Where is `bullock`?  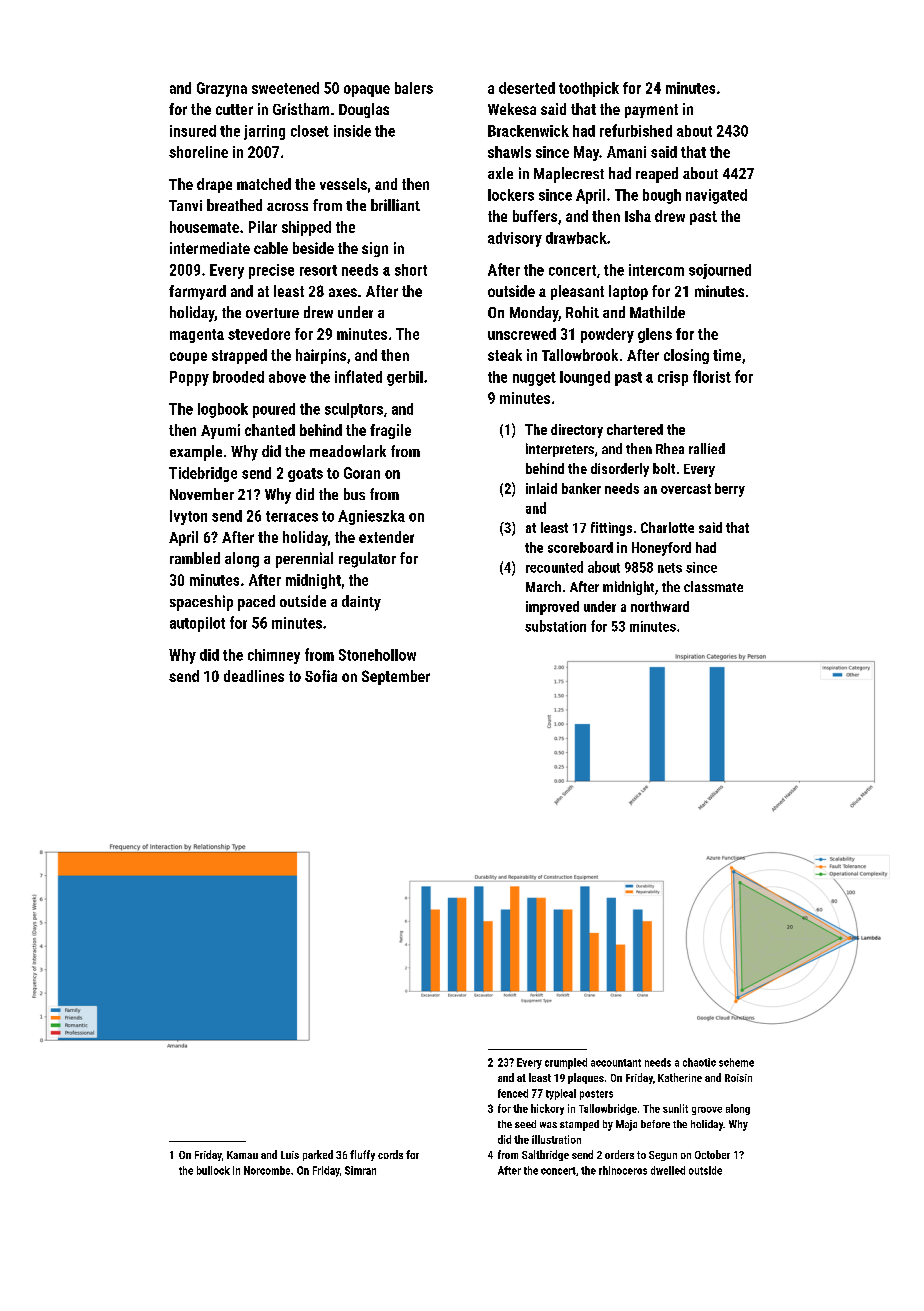
bullock is located at coordinates (213, 1170).
